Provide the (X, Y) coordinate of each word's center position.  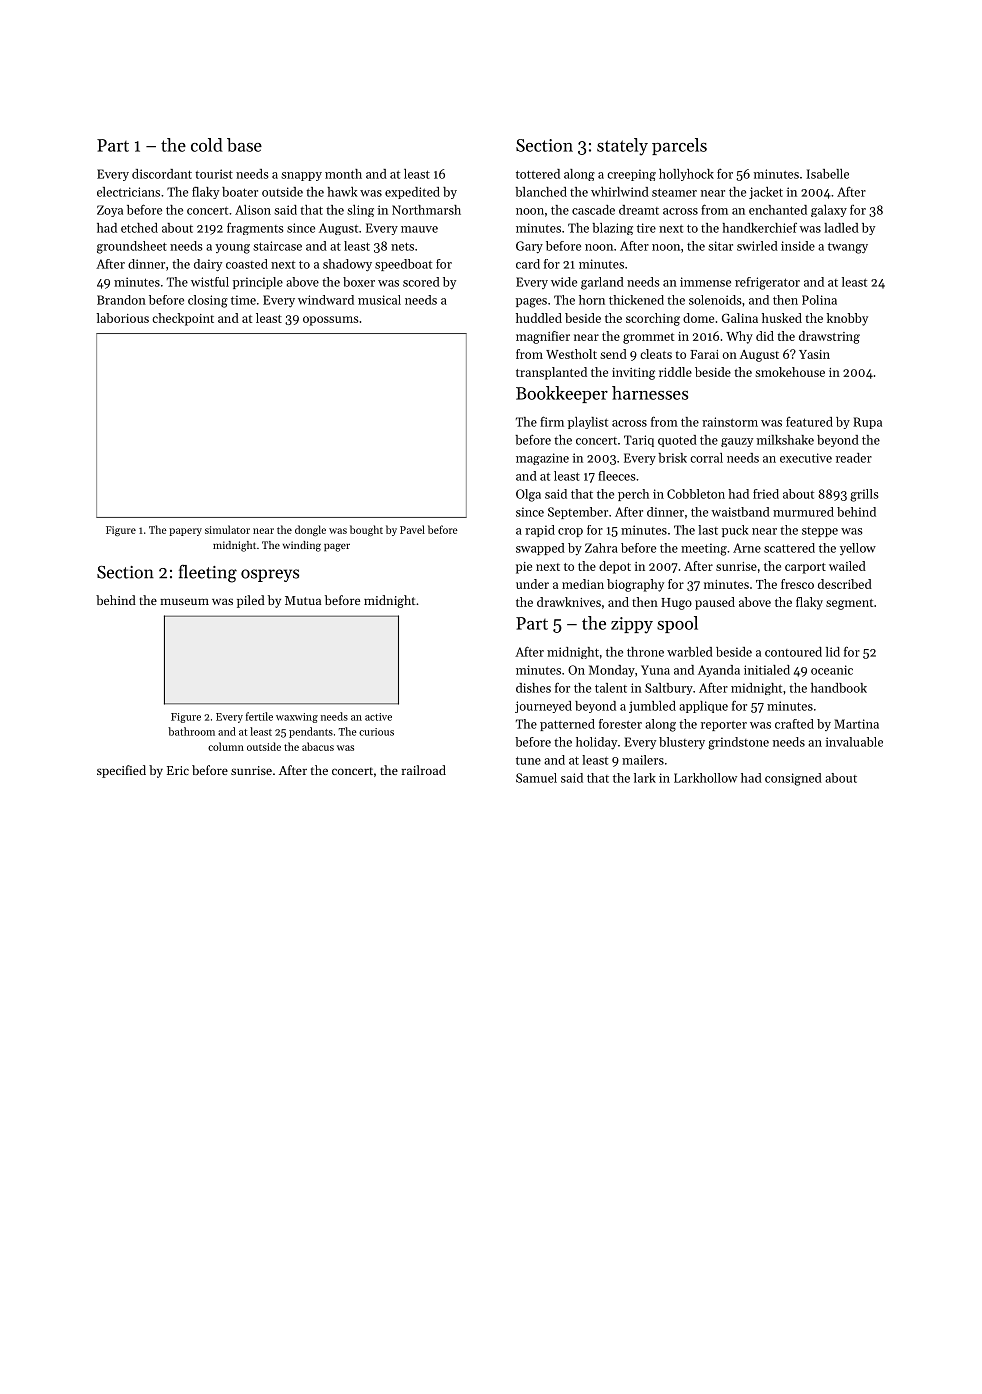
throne (645, 652)
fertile (259, 716)
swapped (540, 549)
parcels (679, 146)
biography (635, 585)
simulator (227, 529)
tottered (538, 174)
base (244, 145)
